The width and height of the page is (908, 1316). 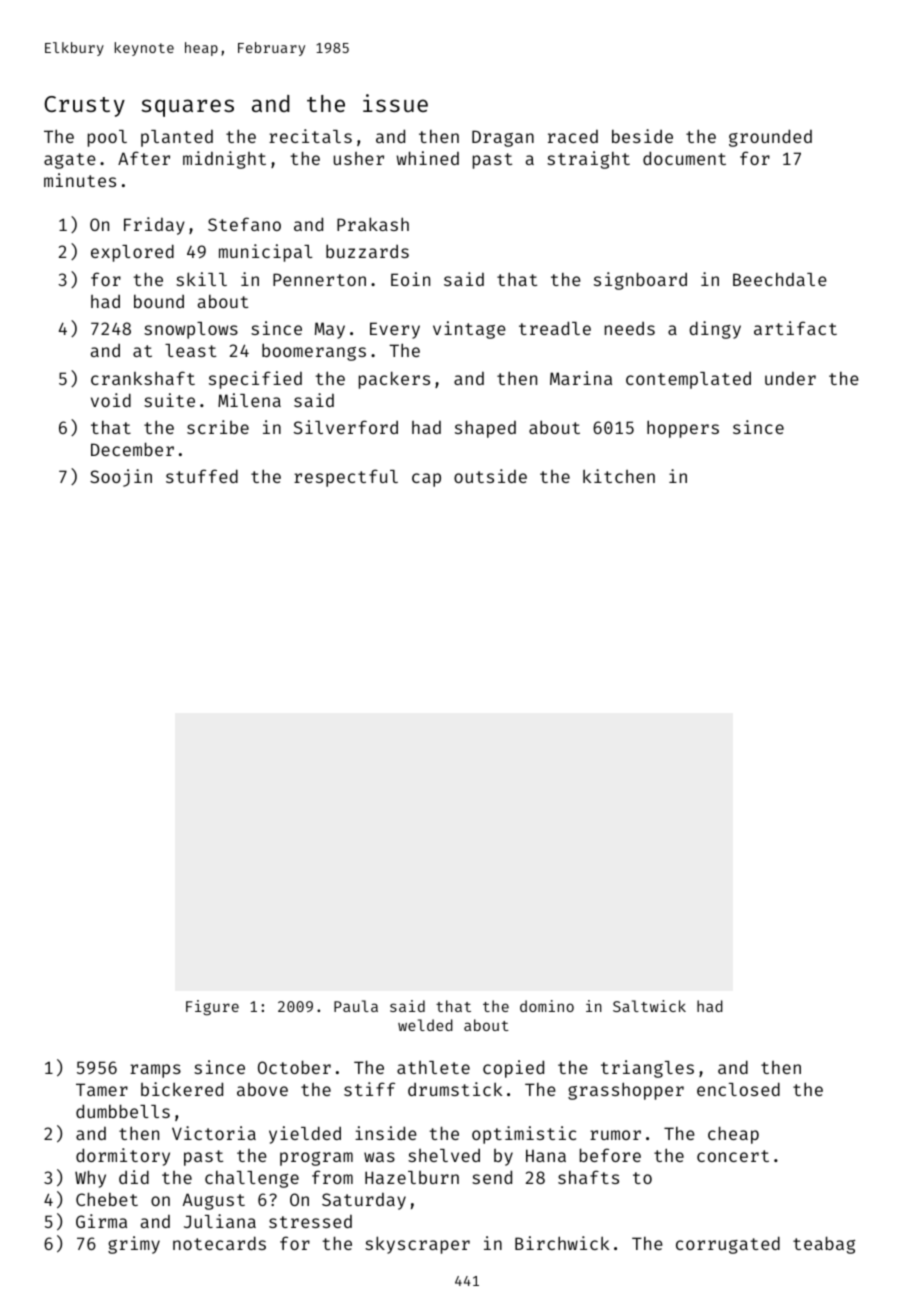 What do you see at coordinates (202, 476) in the page?
I see `stuffed` at bounding box center [202, 476].
